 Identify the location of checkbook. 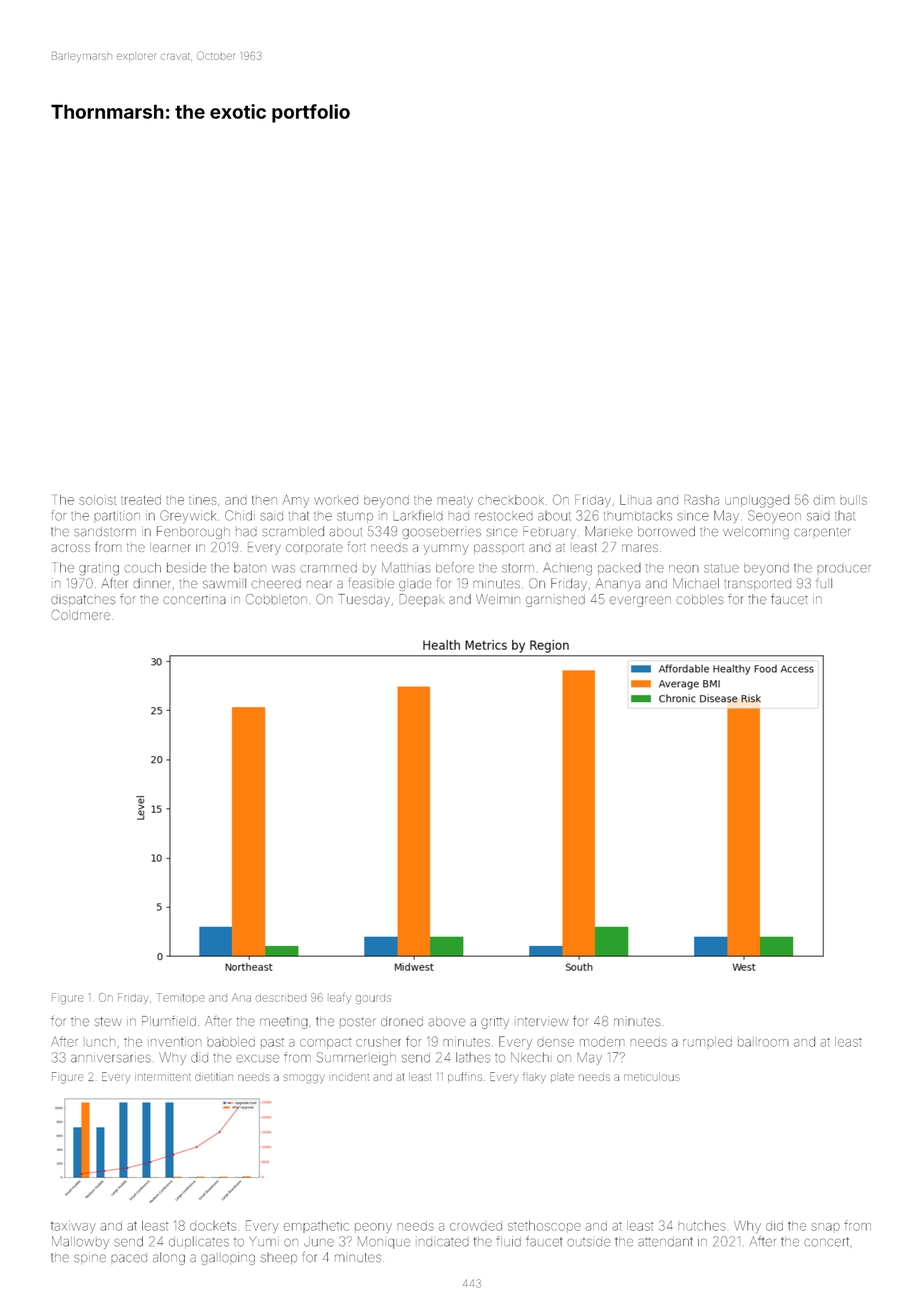
(511, 500).
